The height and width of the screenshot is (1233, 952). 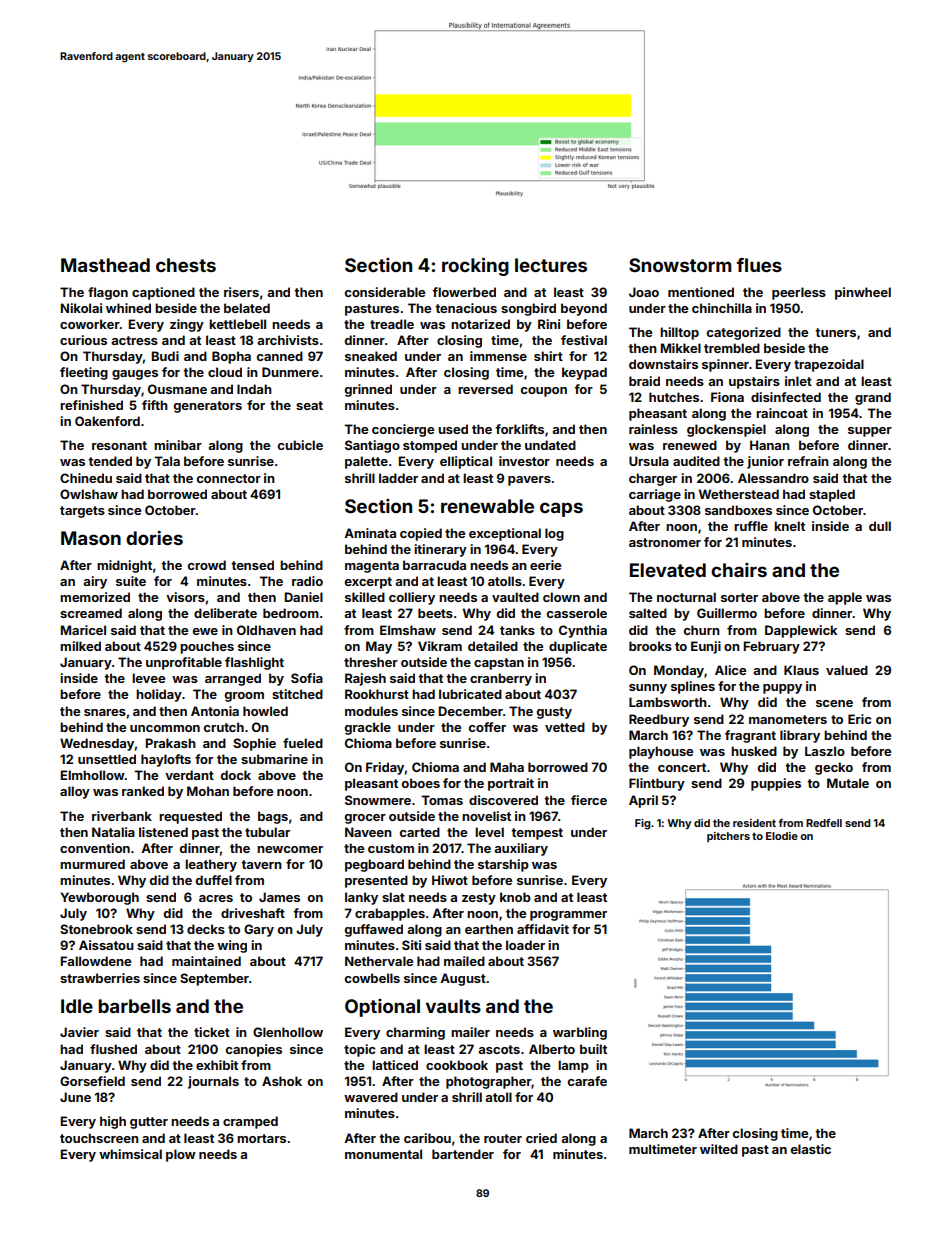 What do you see at coordinates (430, 446) in the screenshot?
I see `stomped` at bounding box center [430, 446].
